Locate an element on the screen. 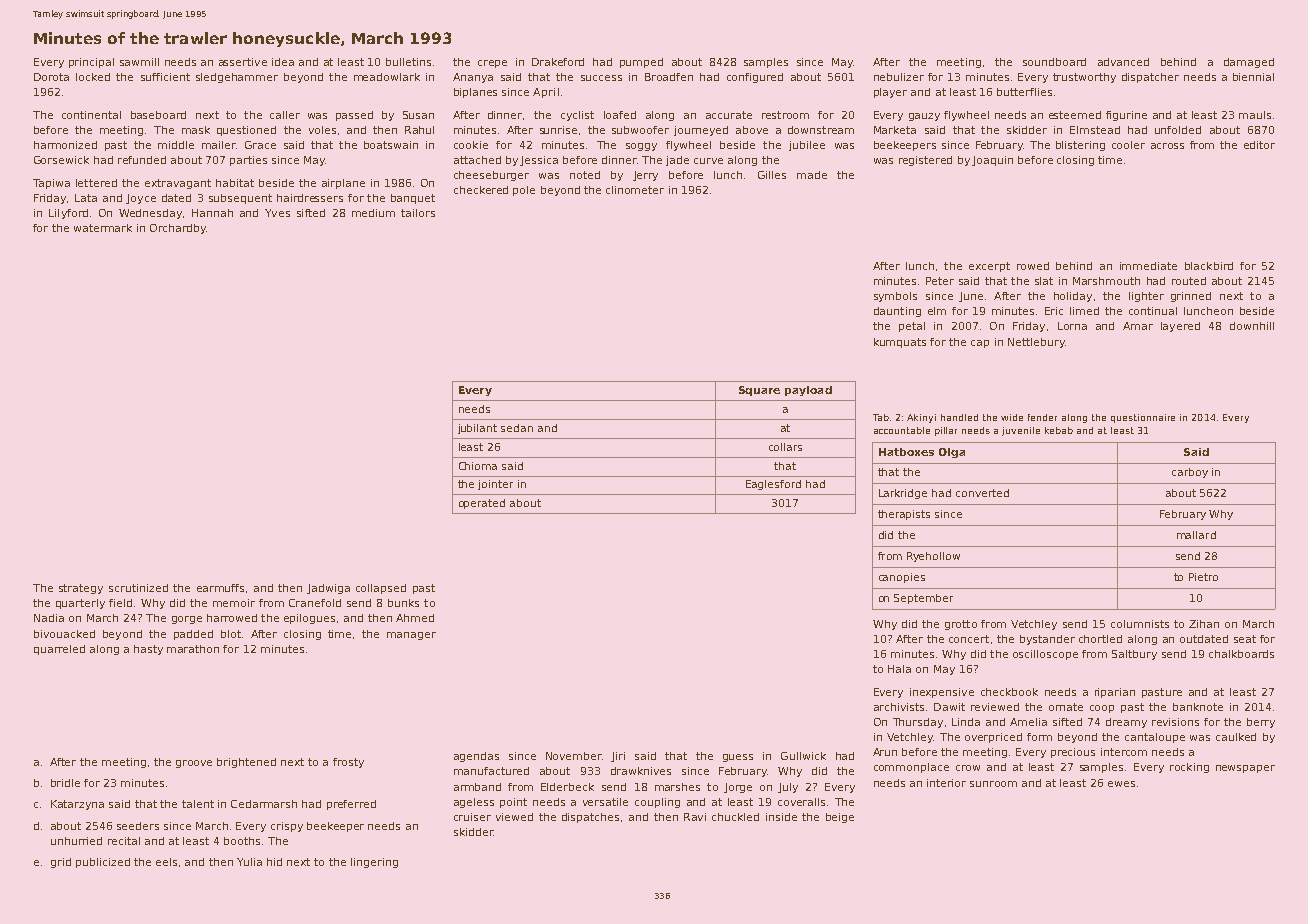  hid is located at coordinates (274, 862).
